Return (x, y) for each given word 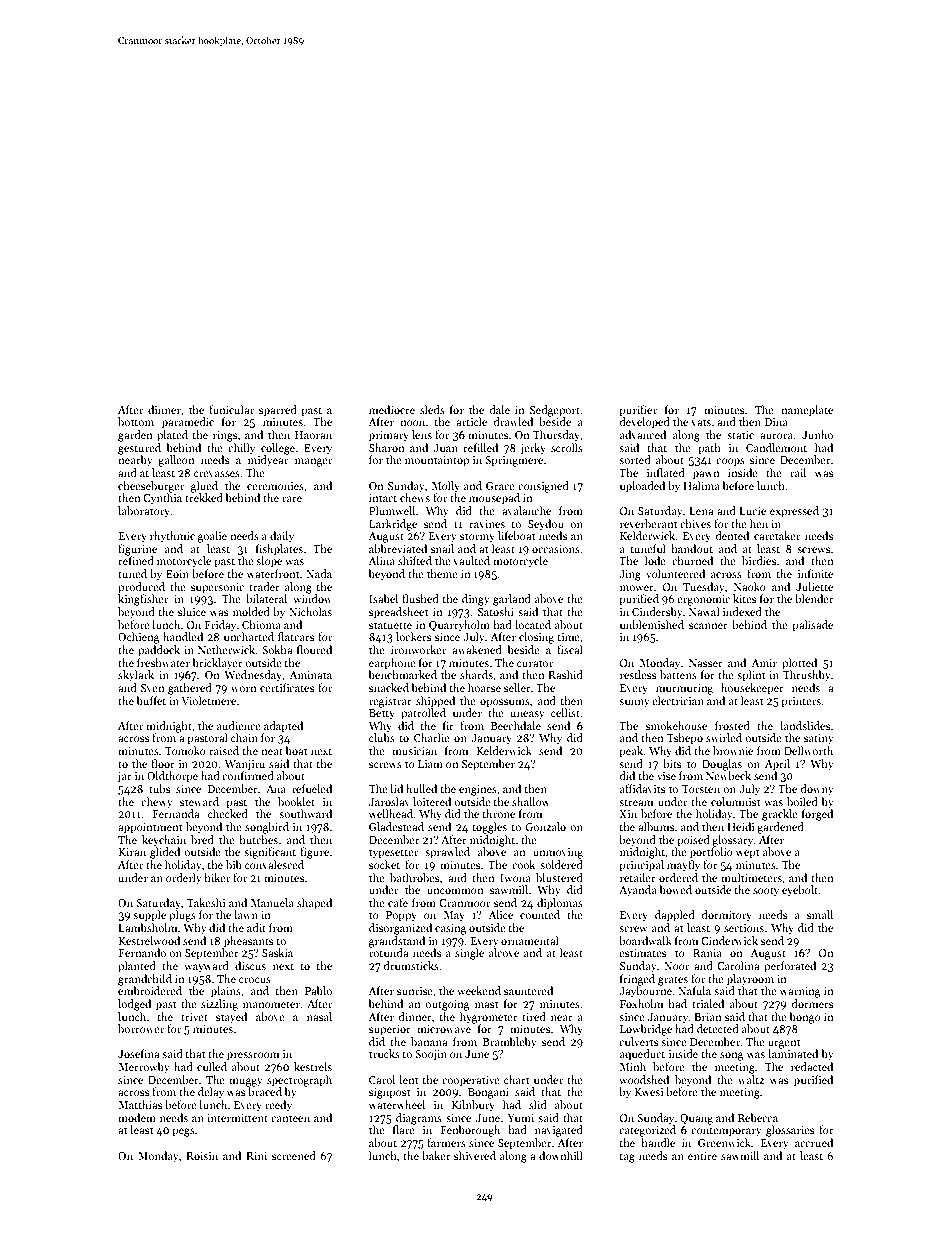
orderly (184, 879)
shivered (475, 1155)
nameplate (807, 411)
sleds (432, 409)
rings (225, 436)
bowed (675, 889)
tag (627, 1158)
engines (478, 790)
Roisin (202, 1156)
